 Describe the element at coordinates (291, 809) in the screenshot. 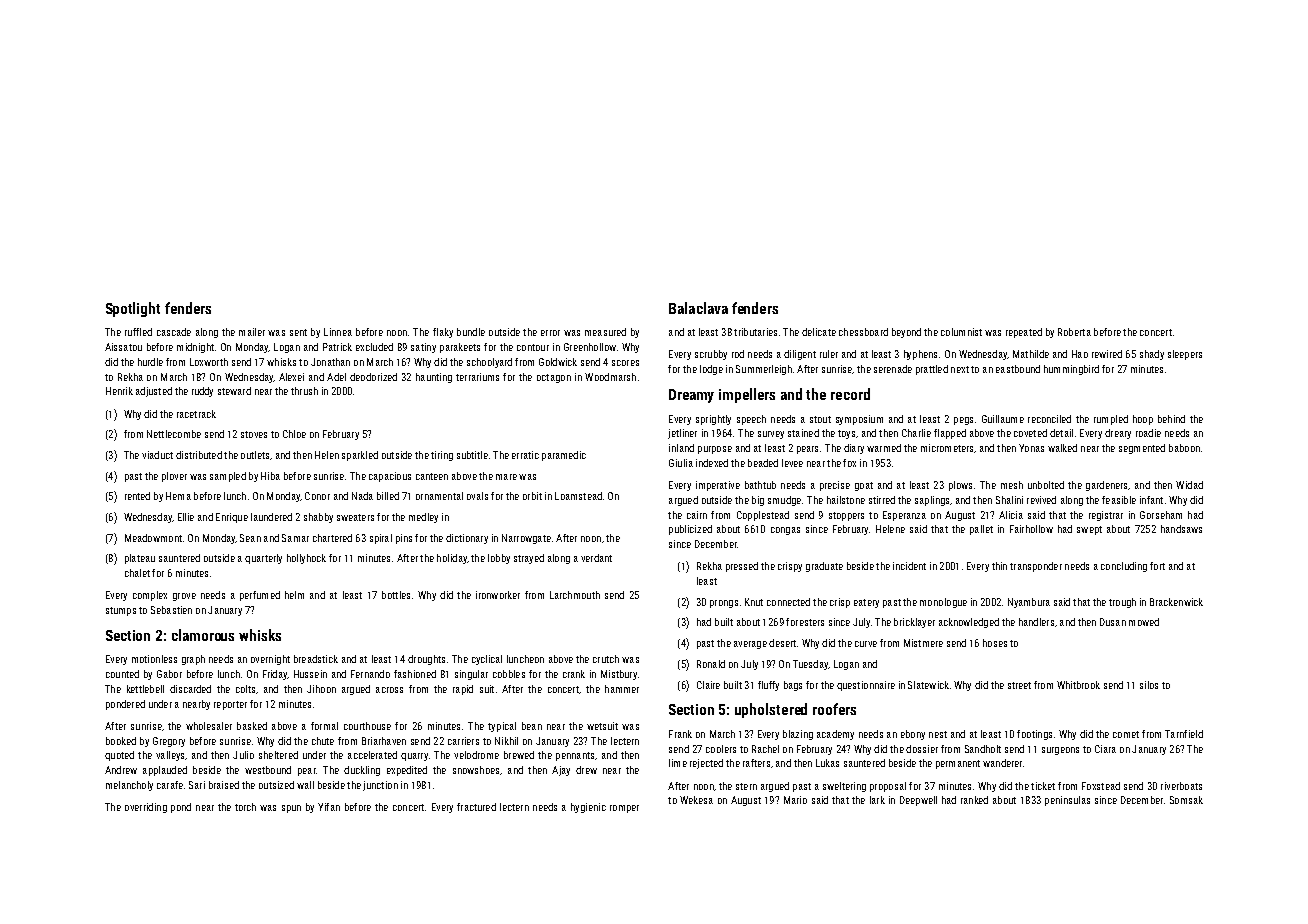

I see `spun` at that location.
